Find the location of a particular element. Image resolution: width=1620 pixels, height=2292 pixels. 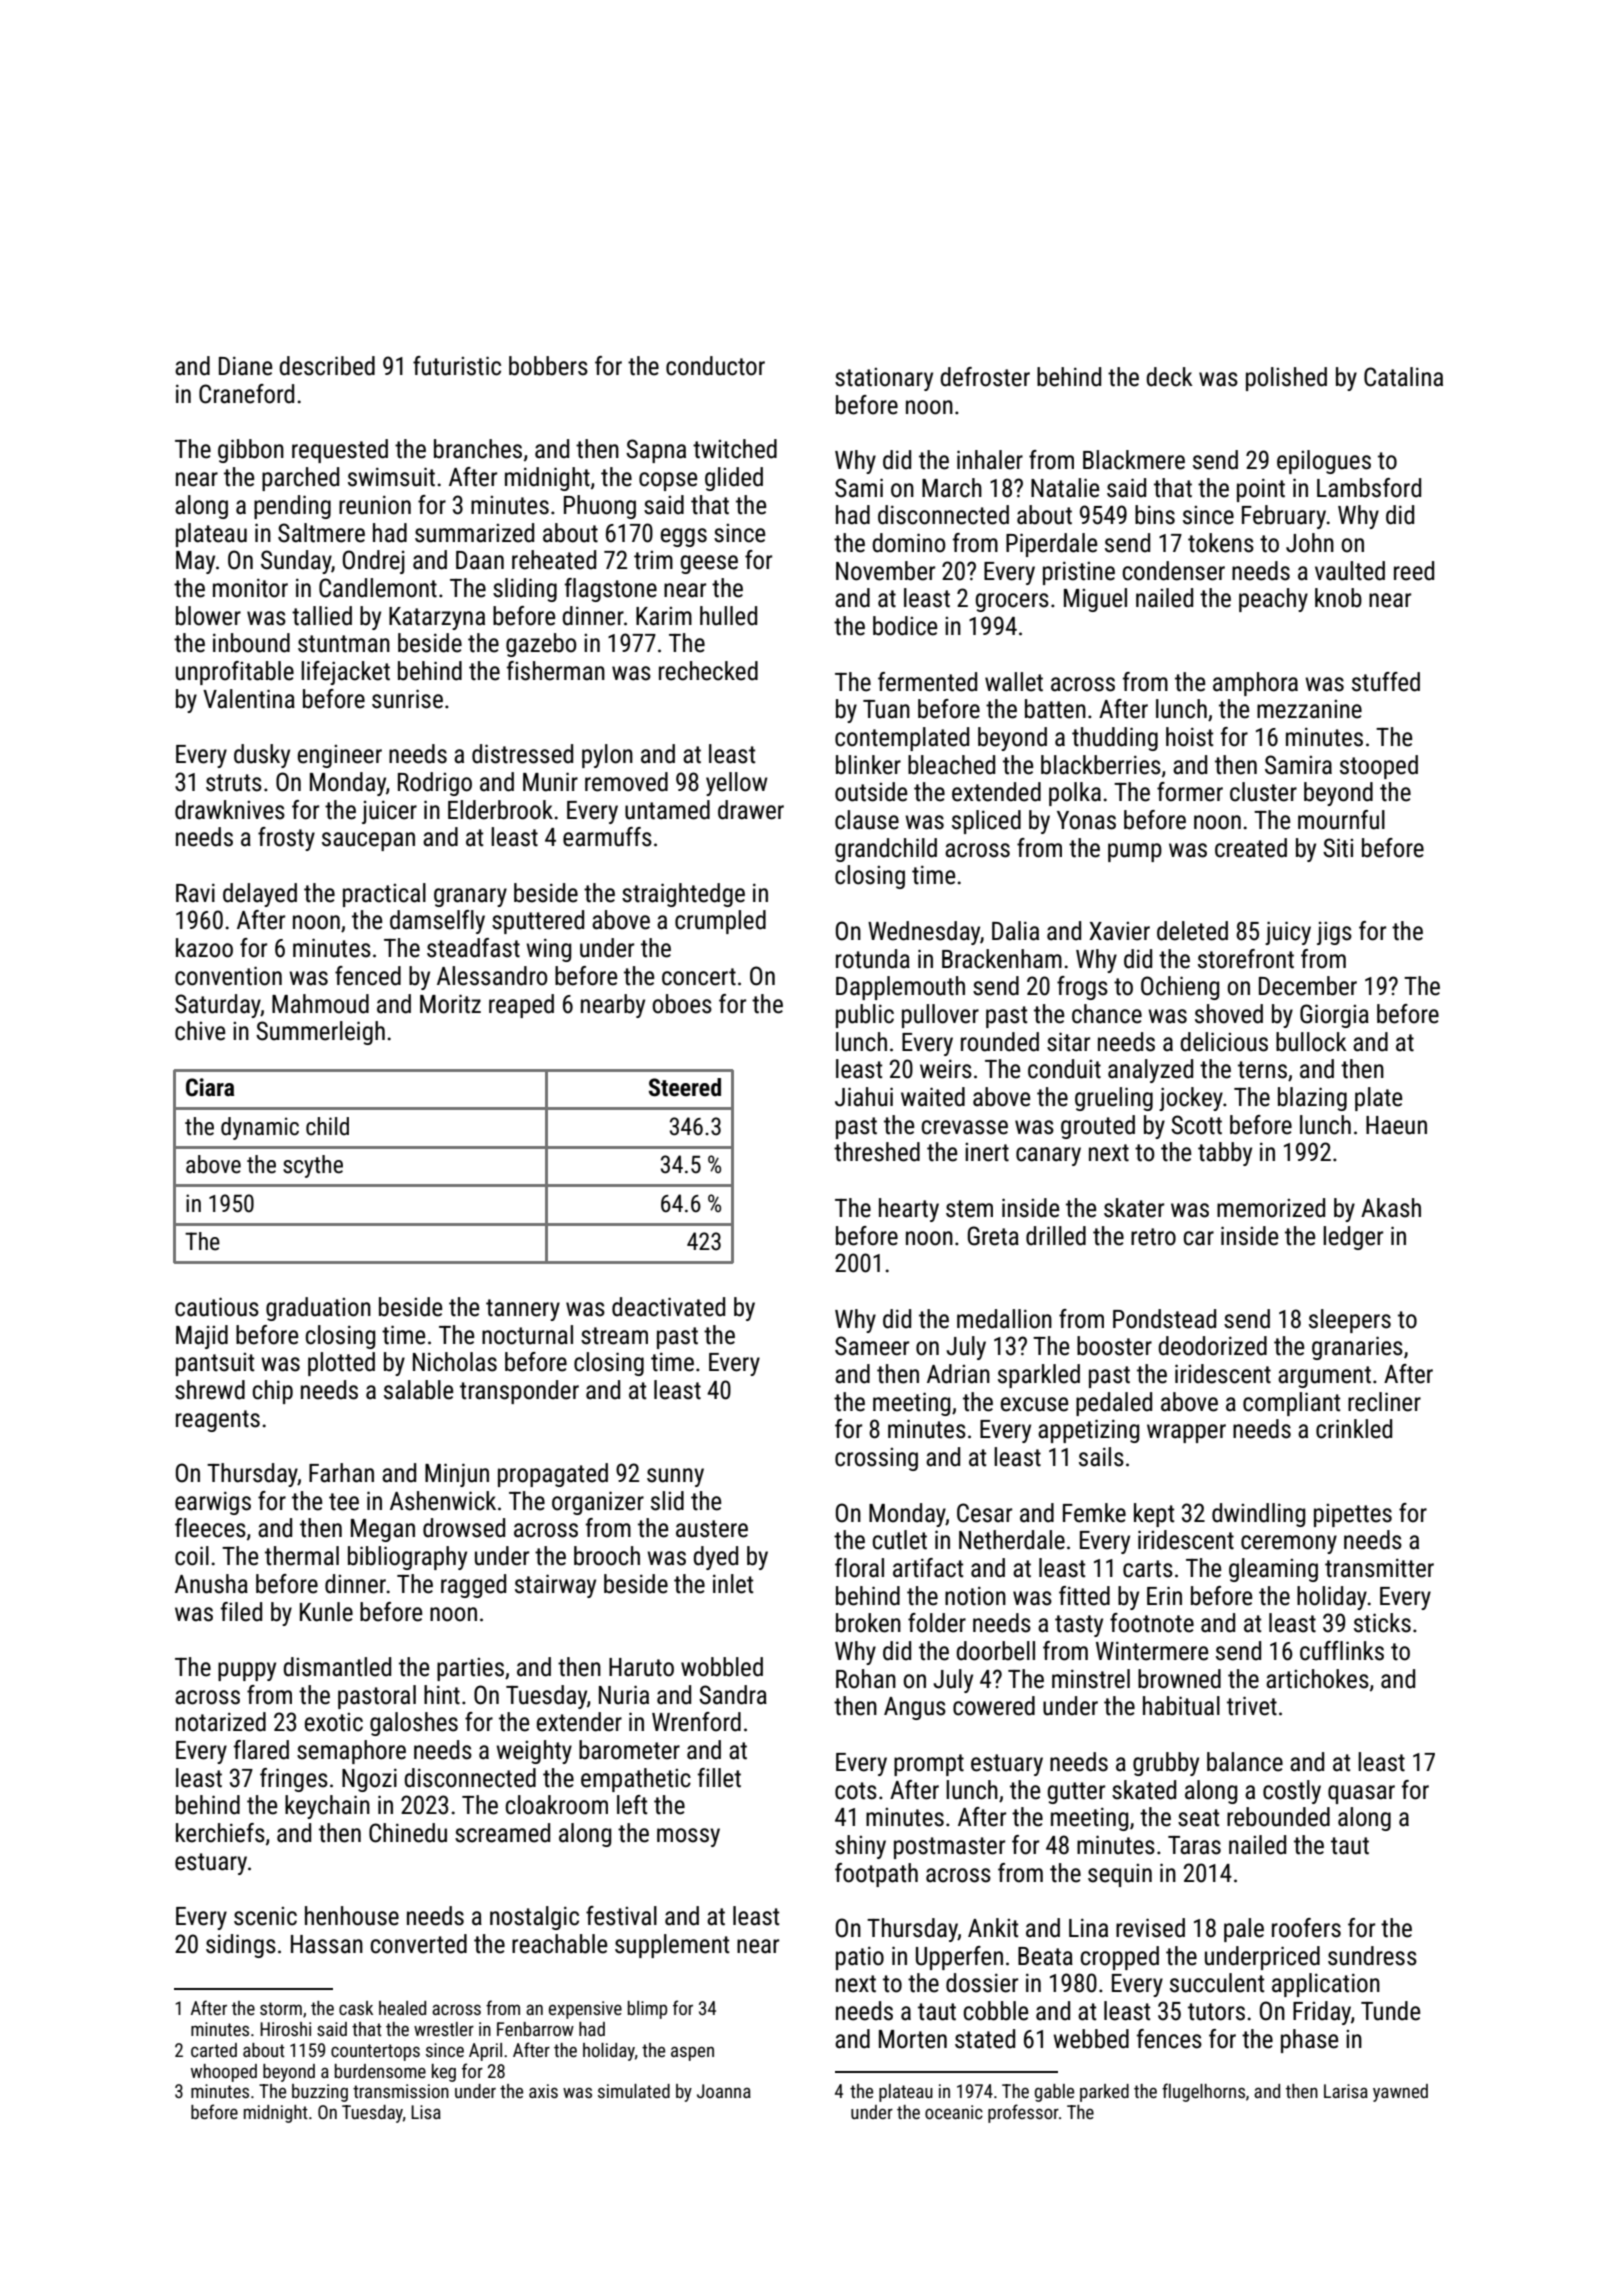

Siti is located at coordinates (1338, 848).
